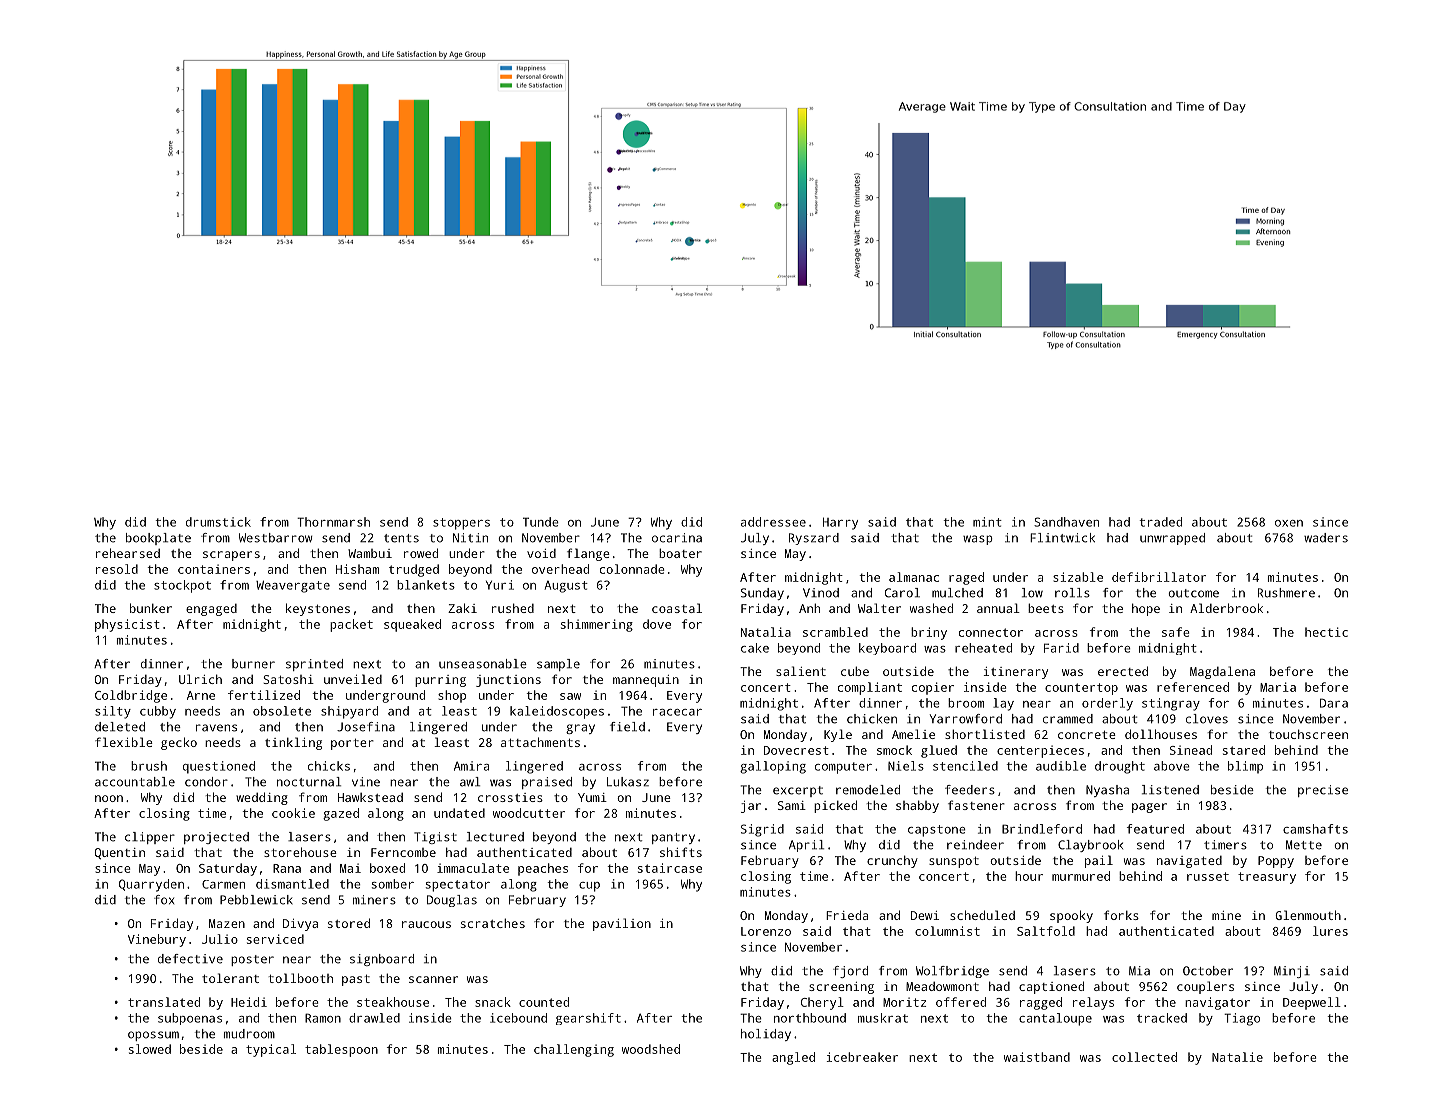 This document has width=1443, height=1115. I want to click on raucous, so click(426, 924).
